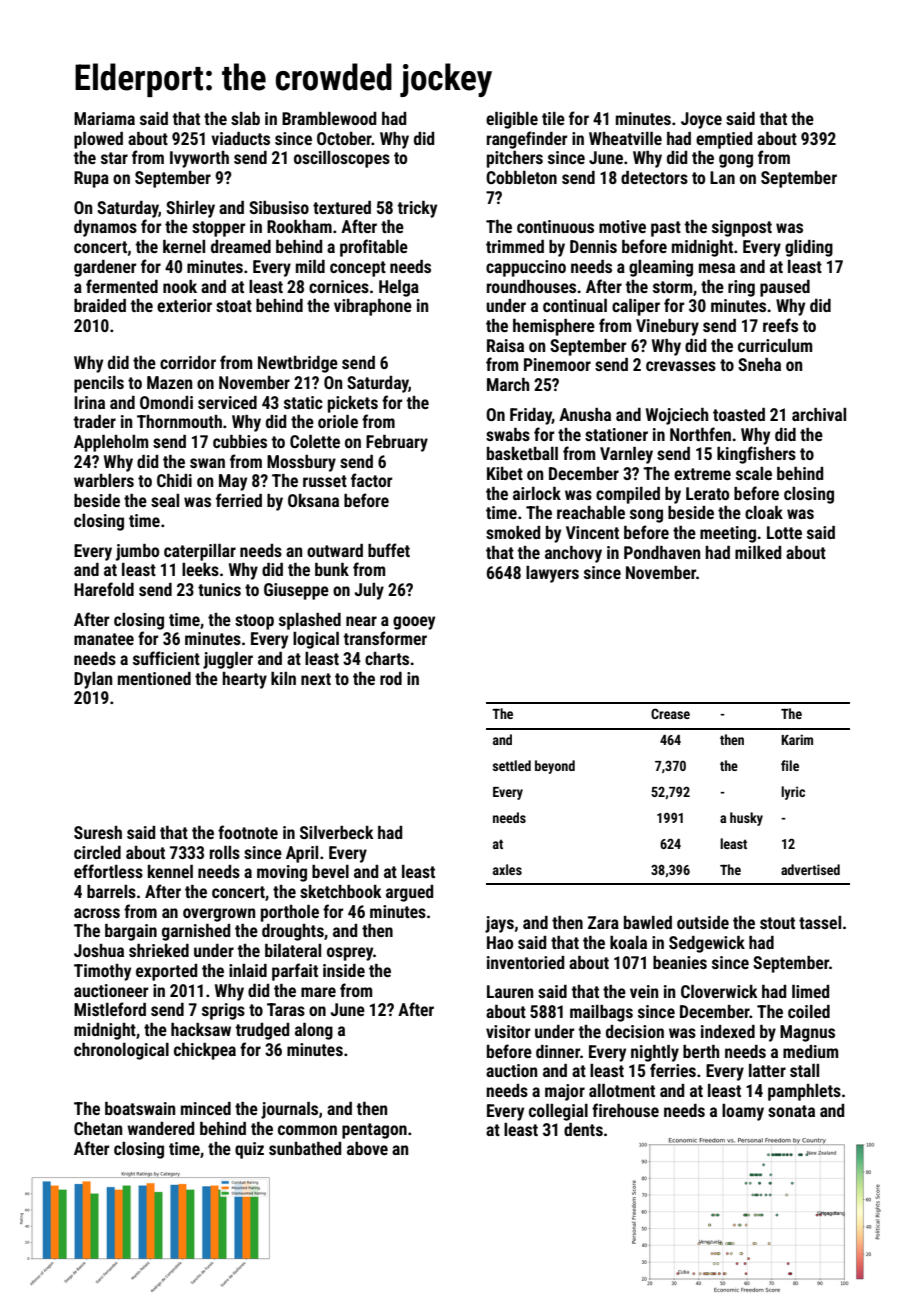  Describe the element at coordinates (316, 679) in the screenshot. I see `next` at that location.
